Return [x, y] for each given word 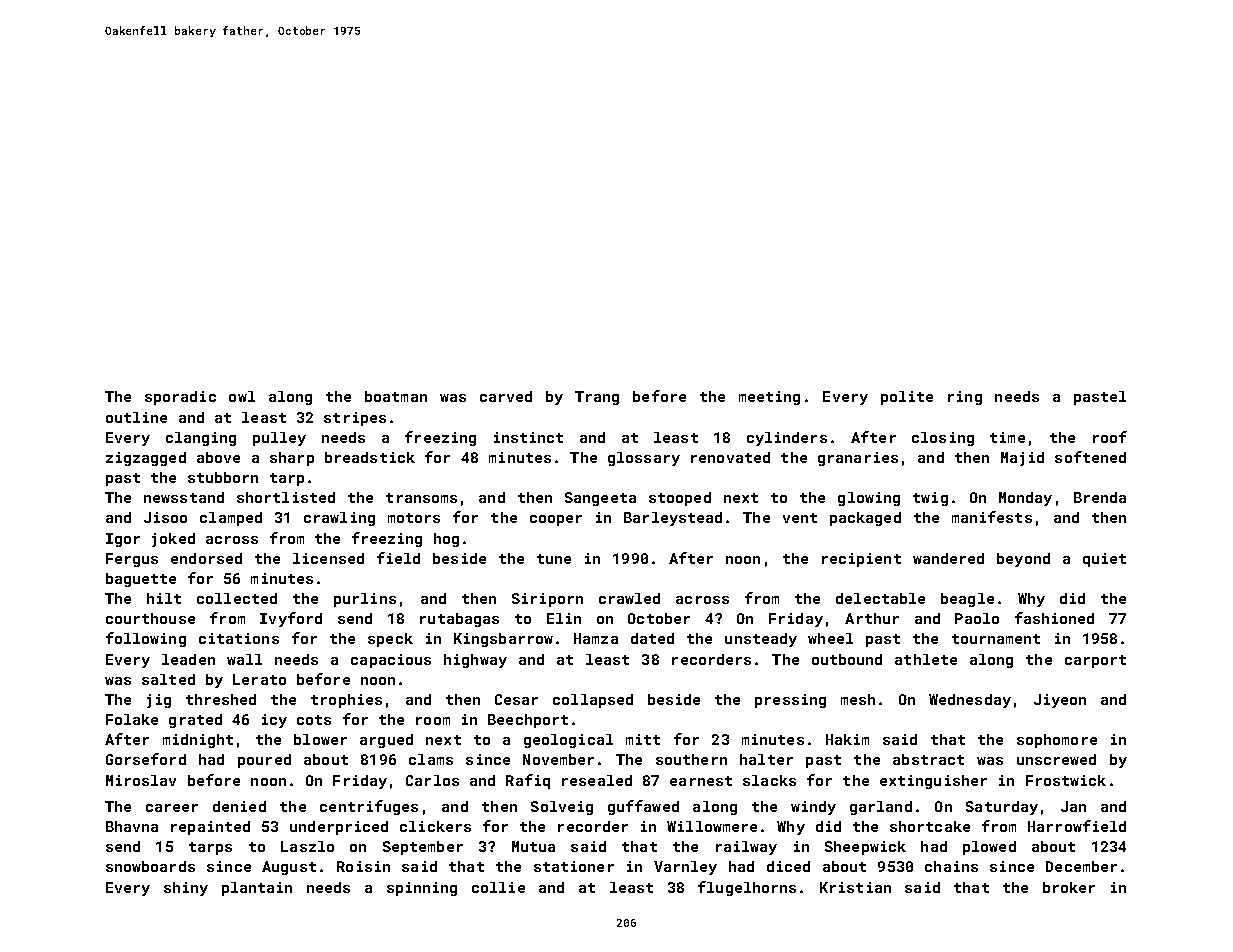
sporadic [180, 398]
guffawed [643, 807]
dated [652, 638]
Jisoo [165, 517]
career [172, 808]
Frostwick [1066, 780]
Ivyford [291, 619]
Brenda [1100, 497]
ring [965, 398]
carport [1095, 661]
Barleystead [673, 519]
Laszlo [307, 846]
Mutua [533, 846]
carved [506, 396]
